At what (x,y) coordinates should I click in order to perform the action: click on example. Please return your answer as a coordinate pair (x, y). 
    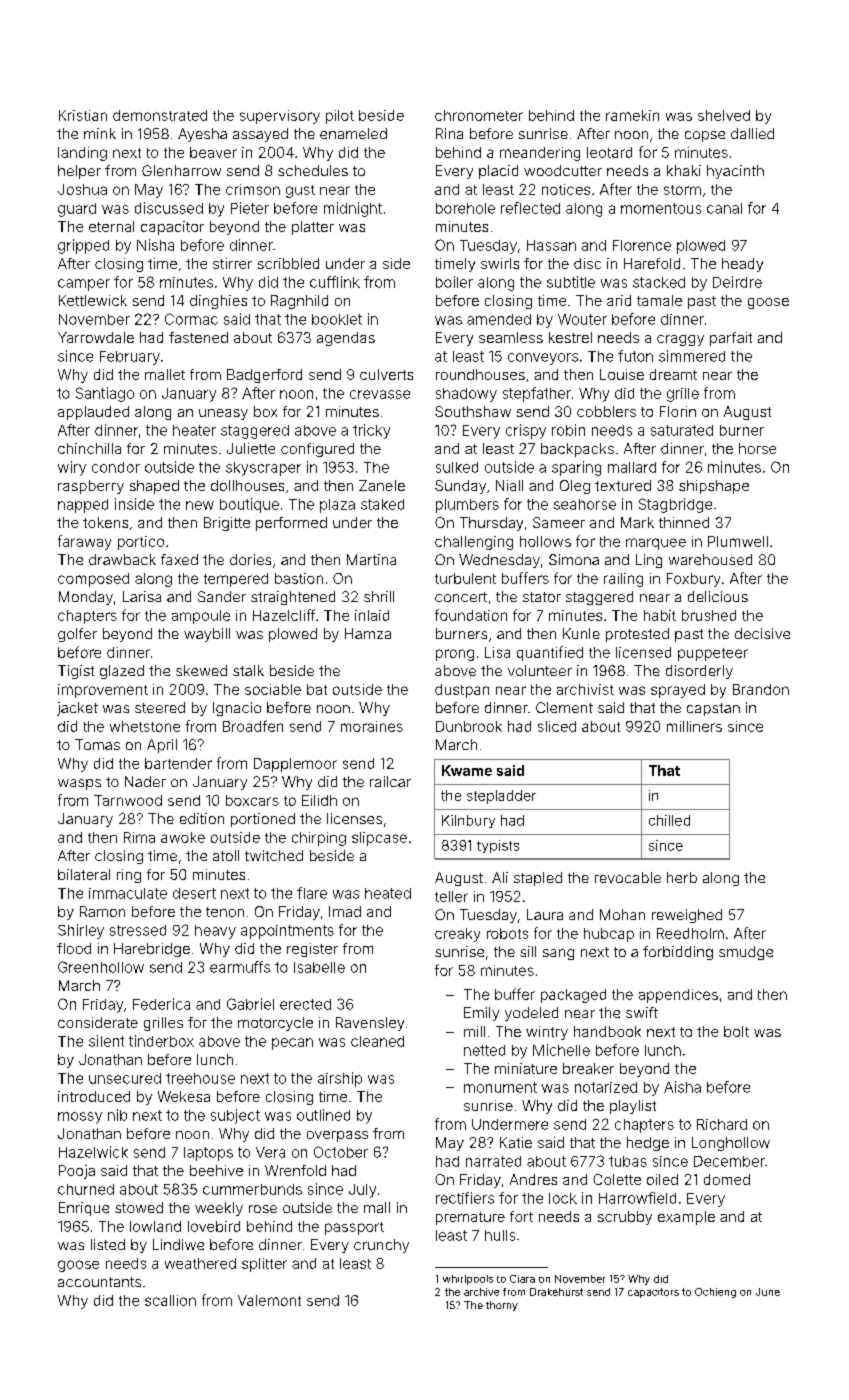
    Looking at the image, I should click on (686, 1218).
